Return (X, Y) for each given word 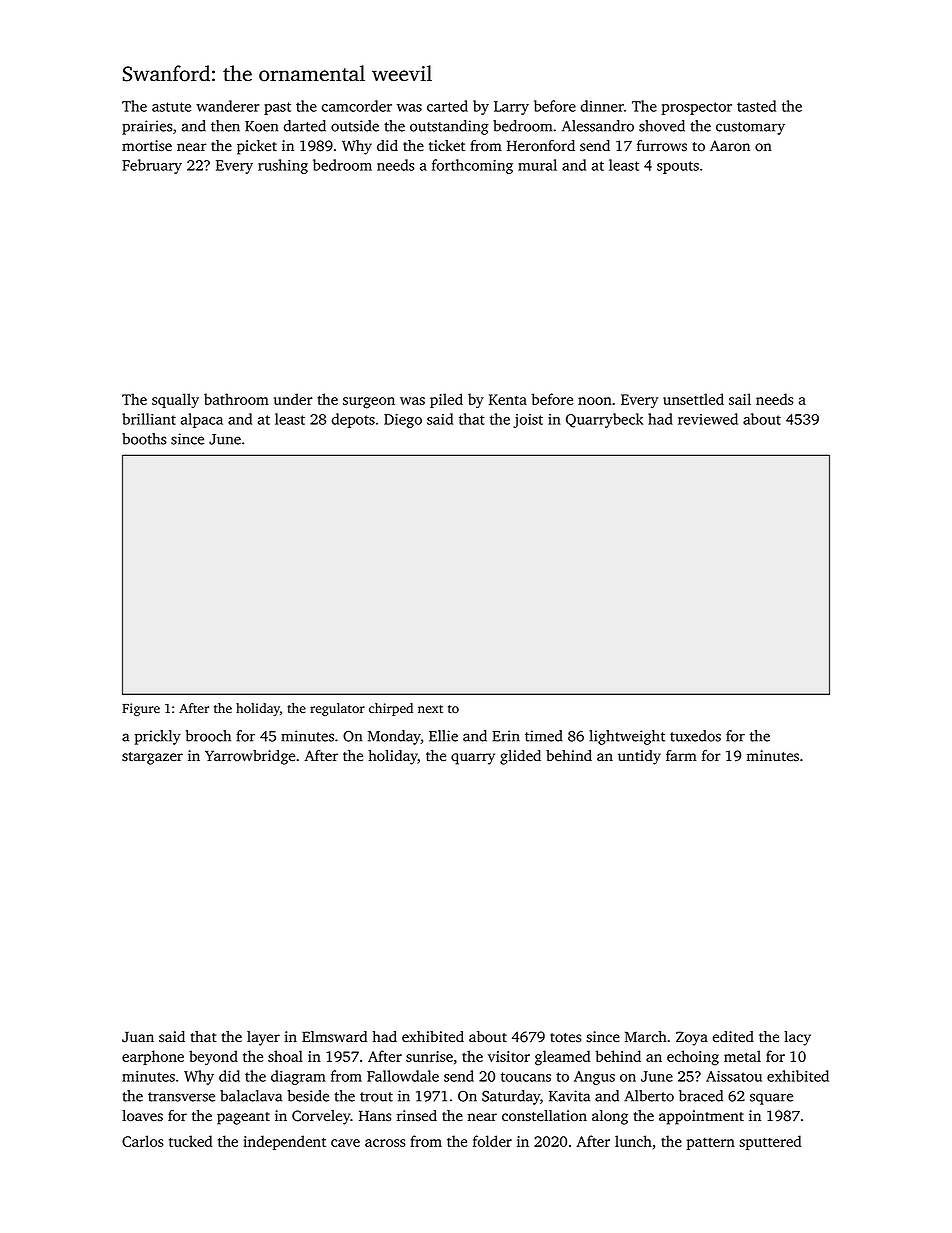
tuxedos (695, 736)
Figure (141, 709)
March (646, 1036)
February (152, 166)
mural (537, 165)
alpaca (202, 420)
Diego (403, 421)
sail (740, 399)
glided (520, 757)
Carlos (143, 1141)
